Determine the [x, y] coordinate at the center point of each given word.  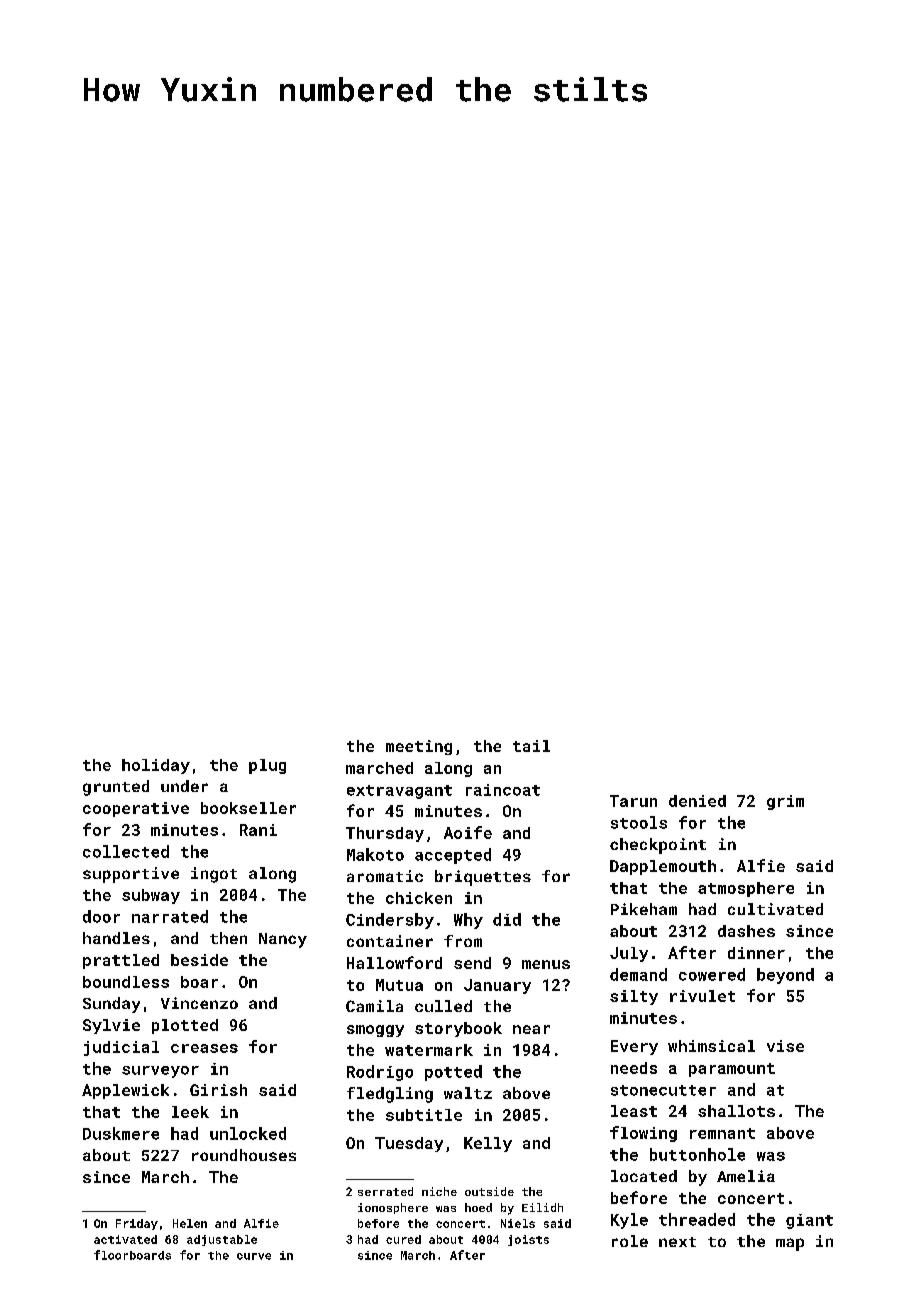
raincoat [503, 790]
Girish [218, 1090]
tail [531, 746]
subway [151, 896]
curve [254, 1256]
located [644, 1176]
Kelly [488, 1144]
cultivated [775, 909]
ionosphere [393, 1208]
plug [267, 766]
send [472, 963]
